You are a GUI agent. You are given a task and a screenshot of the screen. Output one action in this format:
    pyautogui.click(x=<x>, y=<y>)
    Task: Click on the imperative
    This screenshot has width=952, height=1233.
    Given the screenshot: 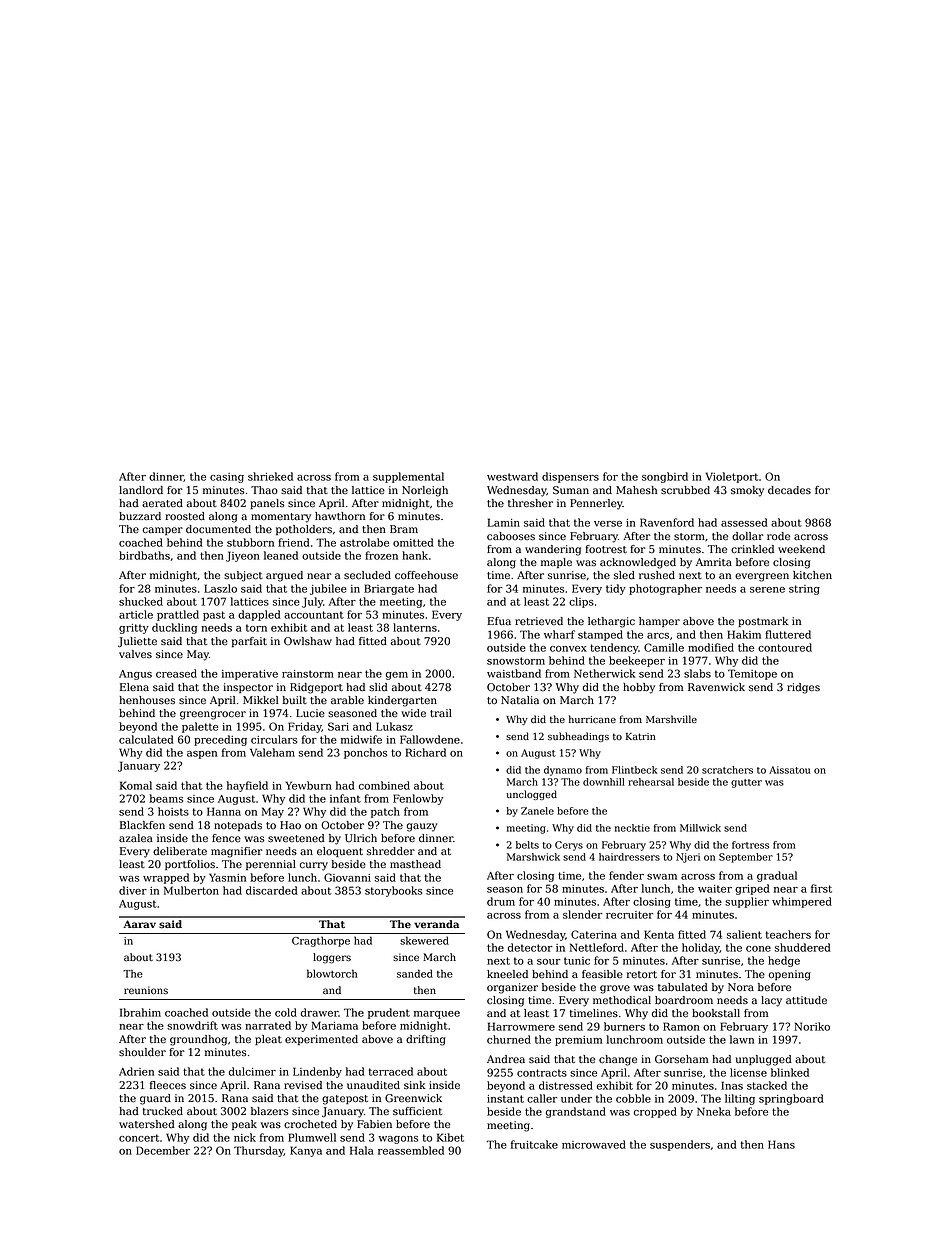 What is the action you would take?
    pyautogui.click(x=250, y=675)
